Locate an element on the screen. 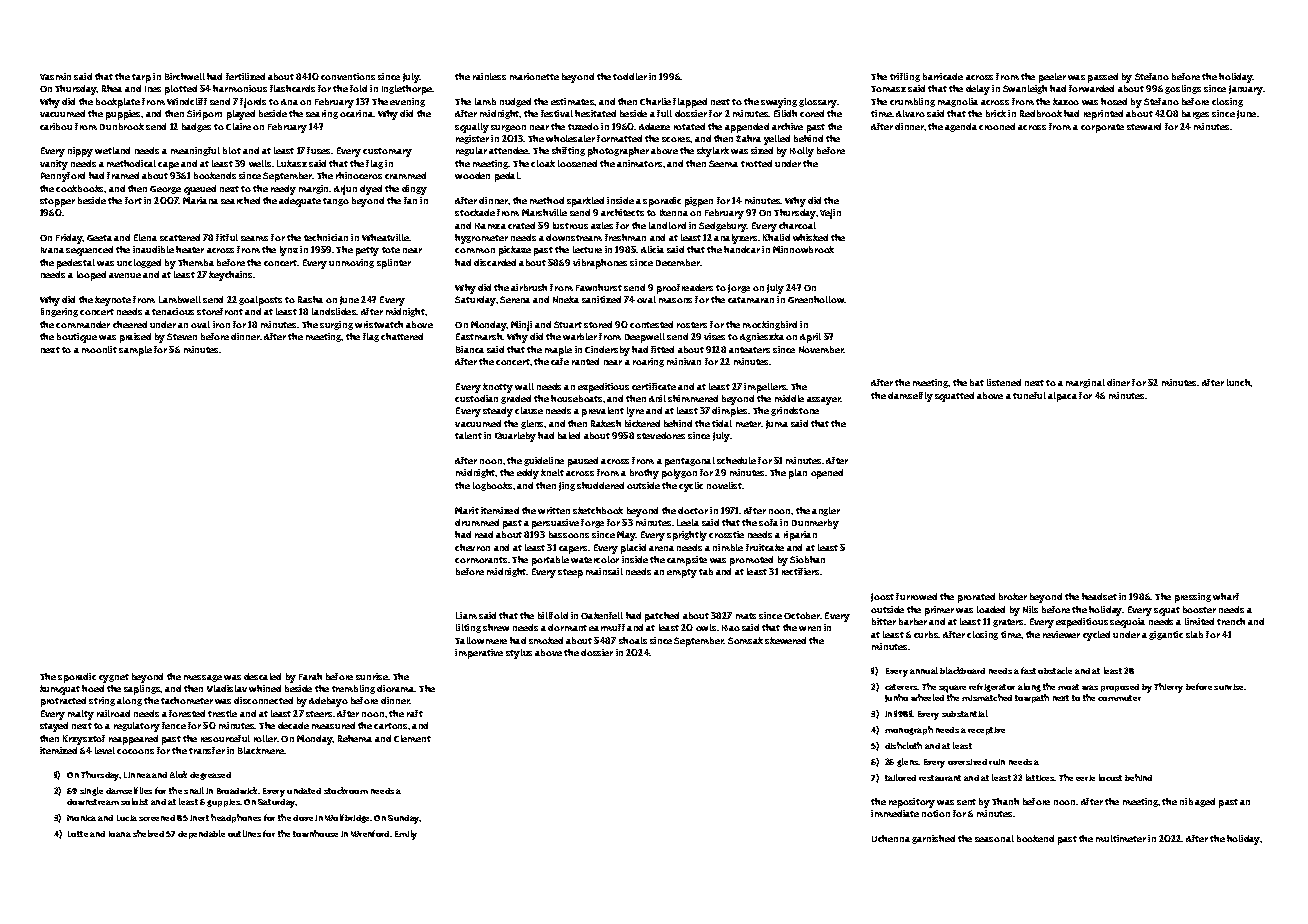 Image resolution: width=1308 pixels, height=924 pixels. damselflies is located at coordinates (129, 790).
